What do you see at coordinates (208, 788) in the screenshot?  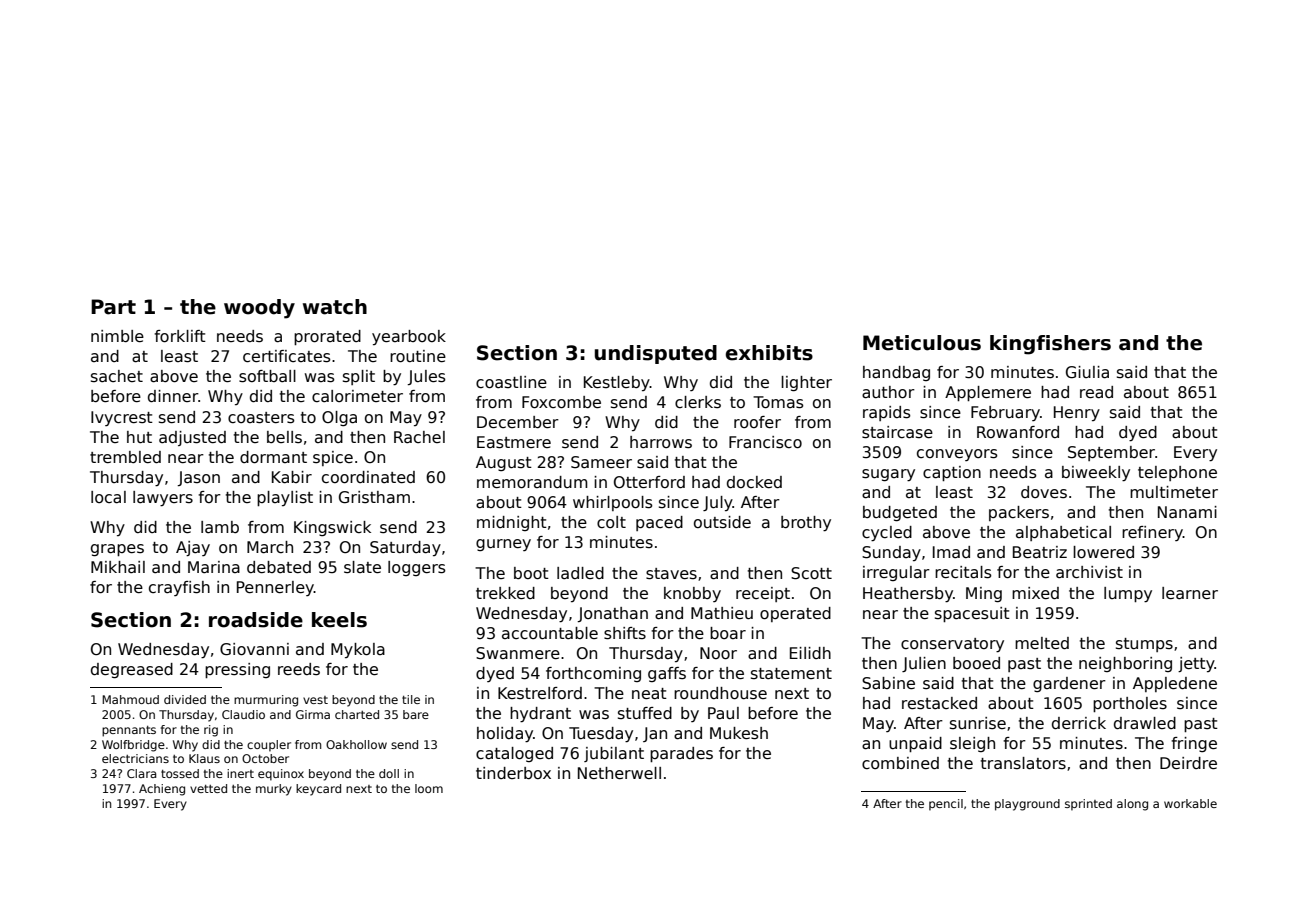 I see `vetted` at bounding box center [208, 788].
